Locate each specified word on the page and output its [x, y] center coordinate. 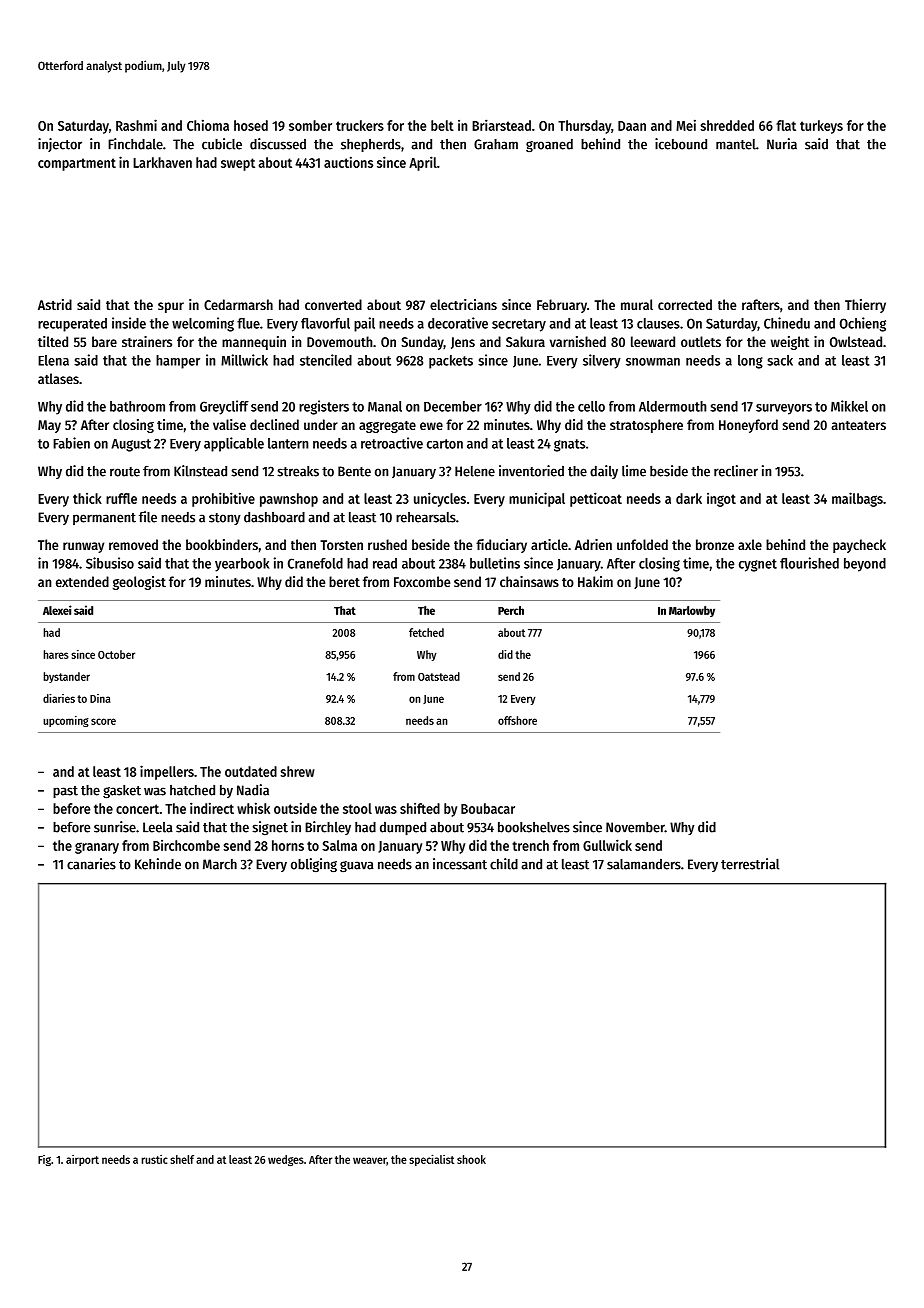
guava [357, 866]
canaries [91, 864]
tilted [53, 341]
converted [333, 304]
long [750, 362]
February [562, 306]
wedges [286, 1160]
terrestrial [750, 864]
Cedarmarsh [238, 304]
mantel [736, 144]
